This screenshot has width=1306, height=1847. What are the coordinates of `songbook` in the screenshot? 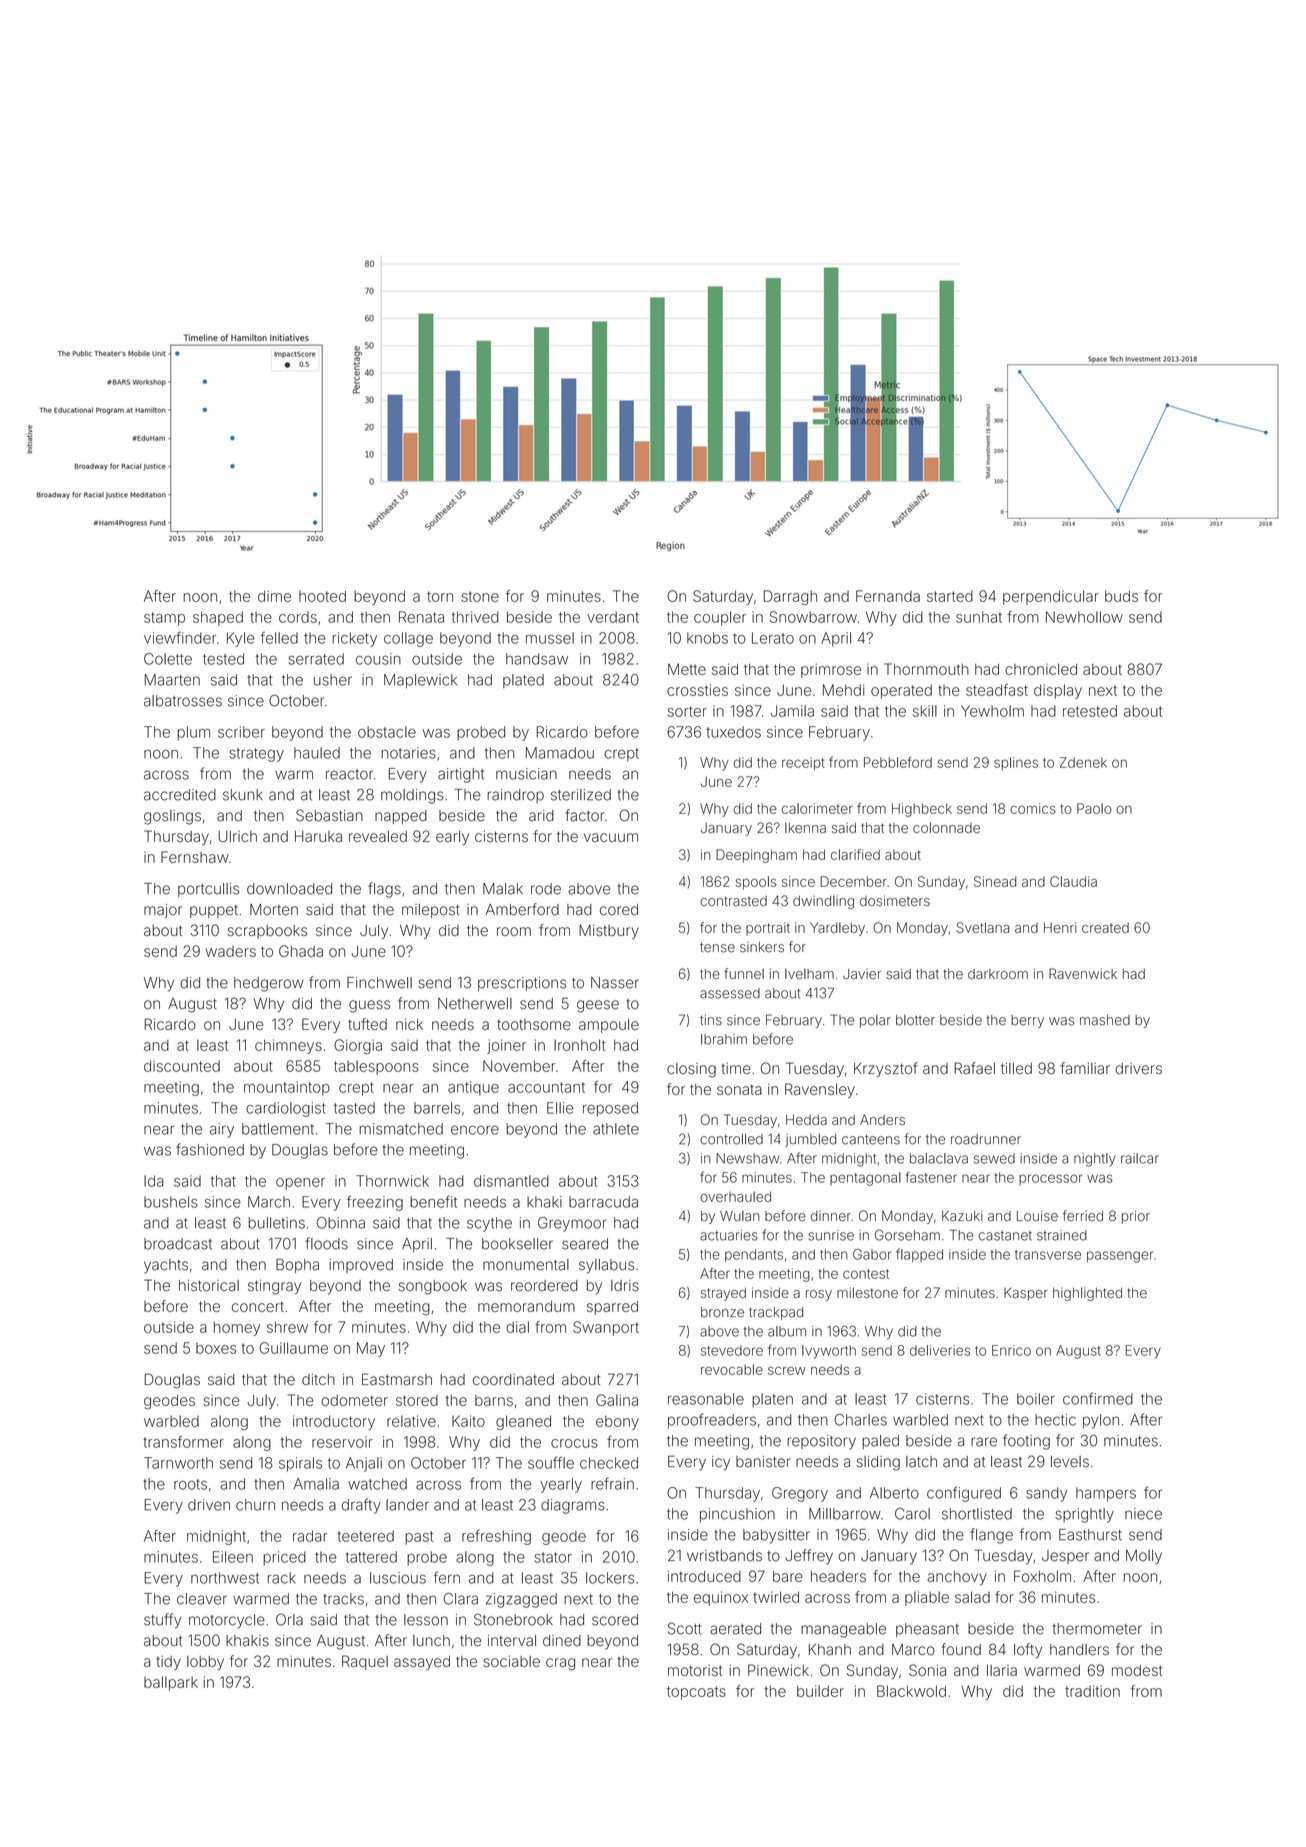 It's located at (433, 1287).
